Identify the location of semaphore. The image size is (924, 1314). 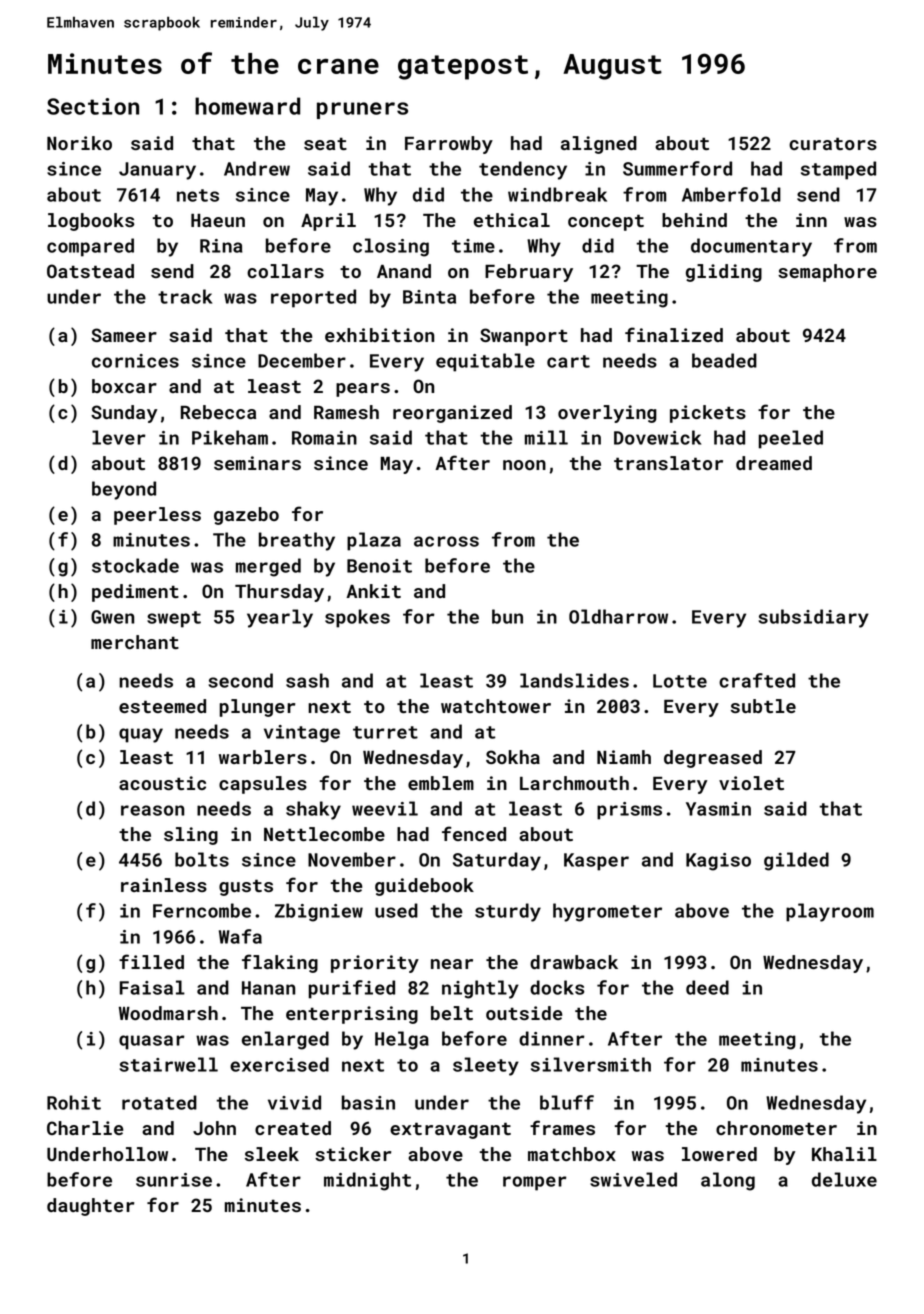
(827, 273).
